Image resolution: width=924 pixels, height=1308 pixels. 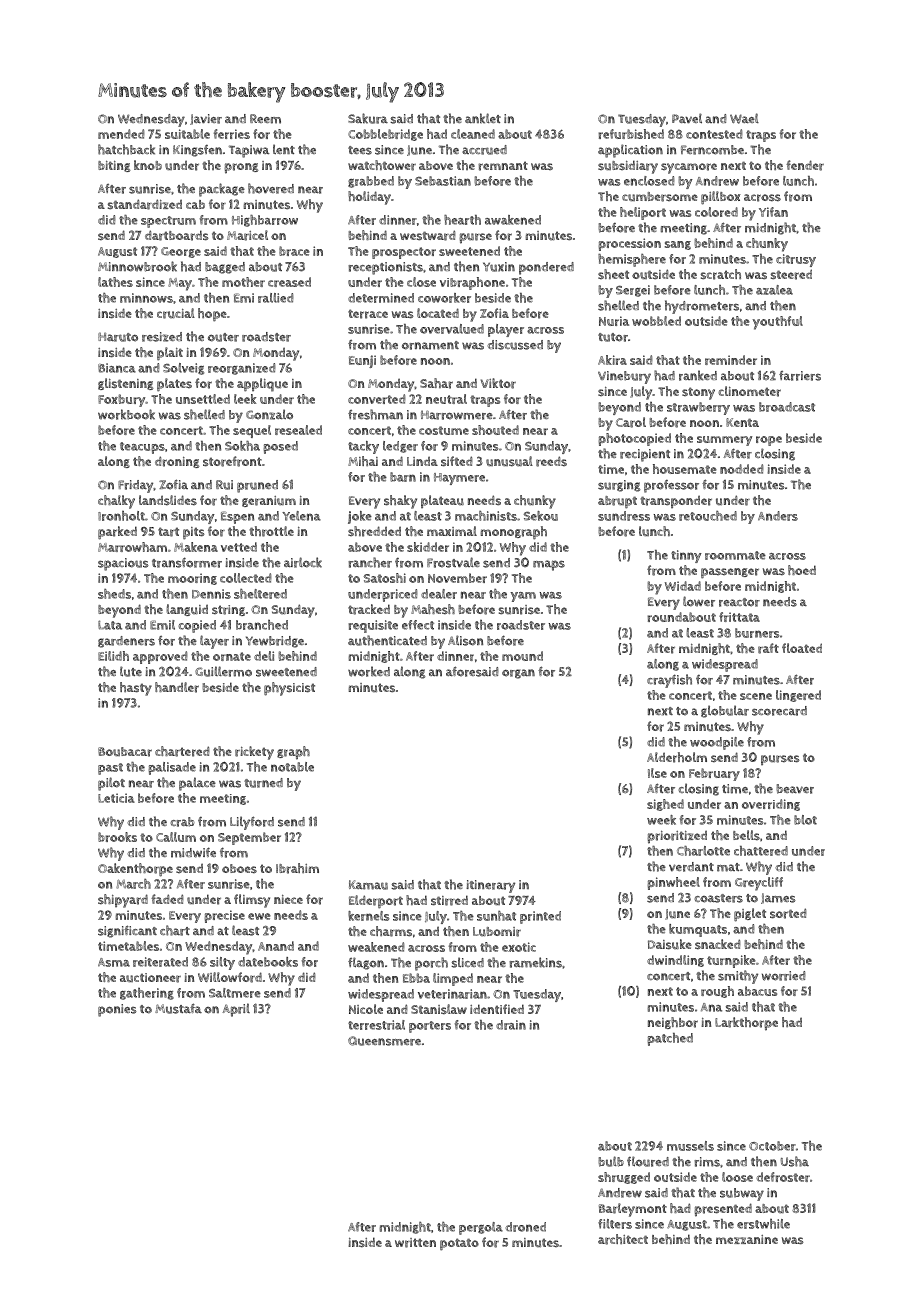 I want to click on George, so click(x=181, y=252).
